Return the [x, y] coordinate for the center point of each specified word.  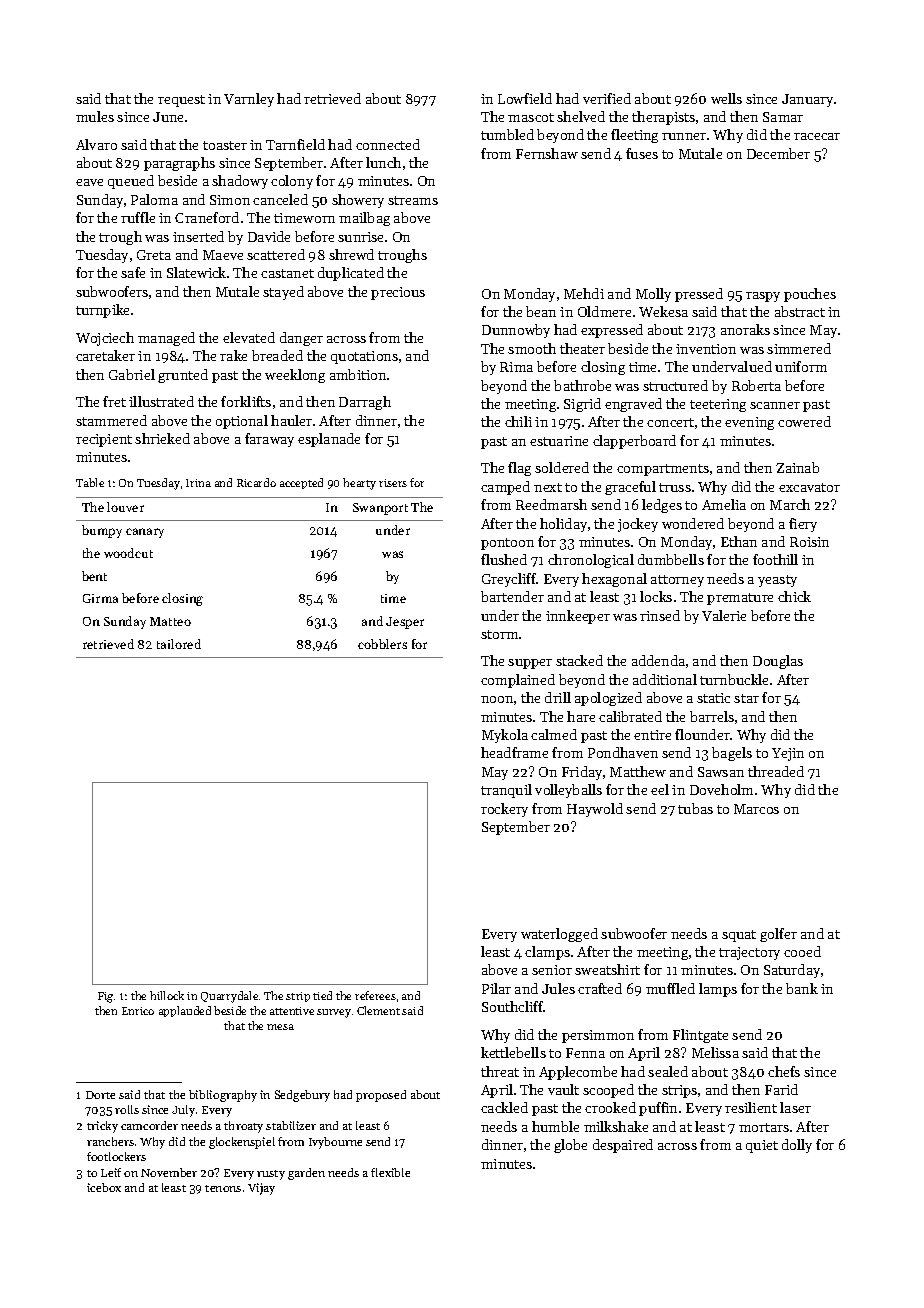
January [807, 100]
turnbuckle [734, 679]
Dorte [100, 1095]
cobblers [382, 644]
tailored [179, 644]
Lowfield [525, 98]
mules [95, 116]
